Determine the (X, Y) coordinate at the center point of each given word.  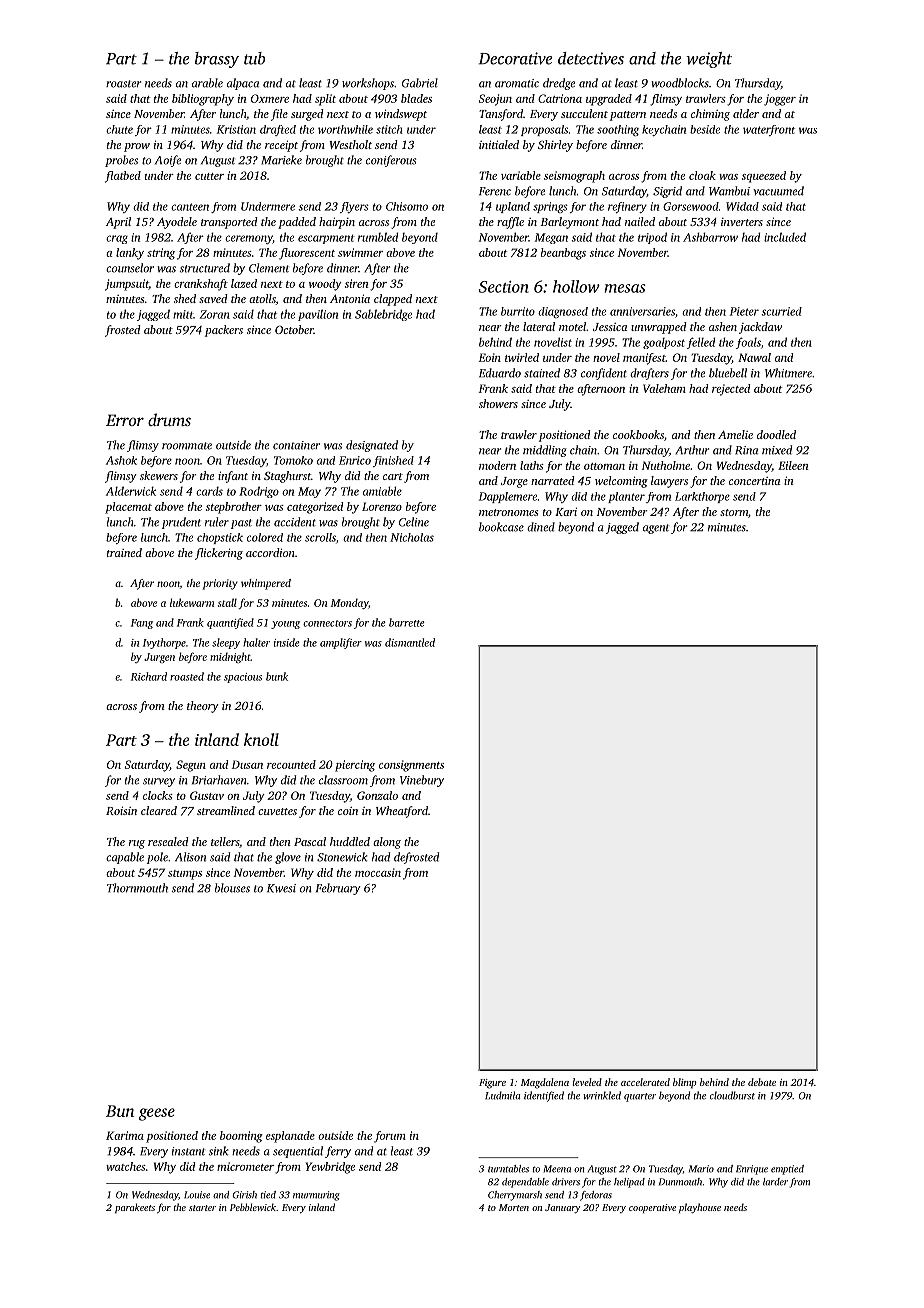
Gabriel (420, 83)
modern (497, 465)
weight (709, 60)
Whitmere (788, 373)
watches (126, 1166)
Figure (492, 1084)
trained (124, 552)
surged (307, 115)
